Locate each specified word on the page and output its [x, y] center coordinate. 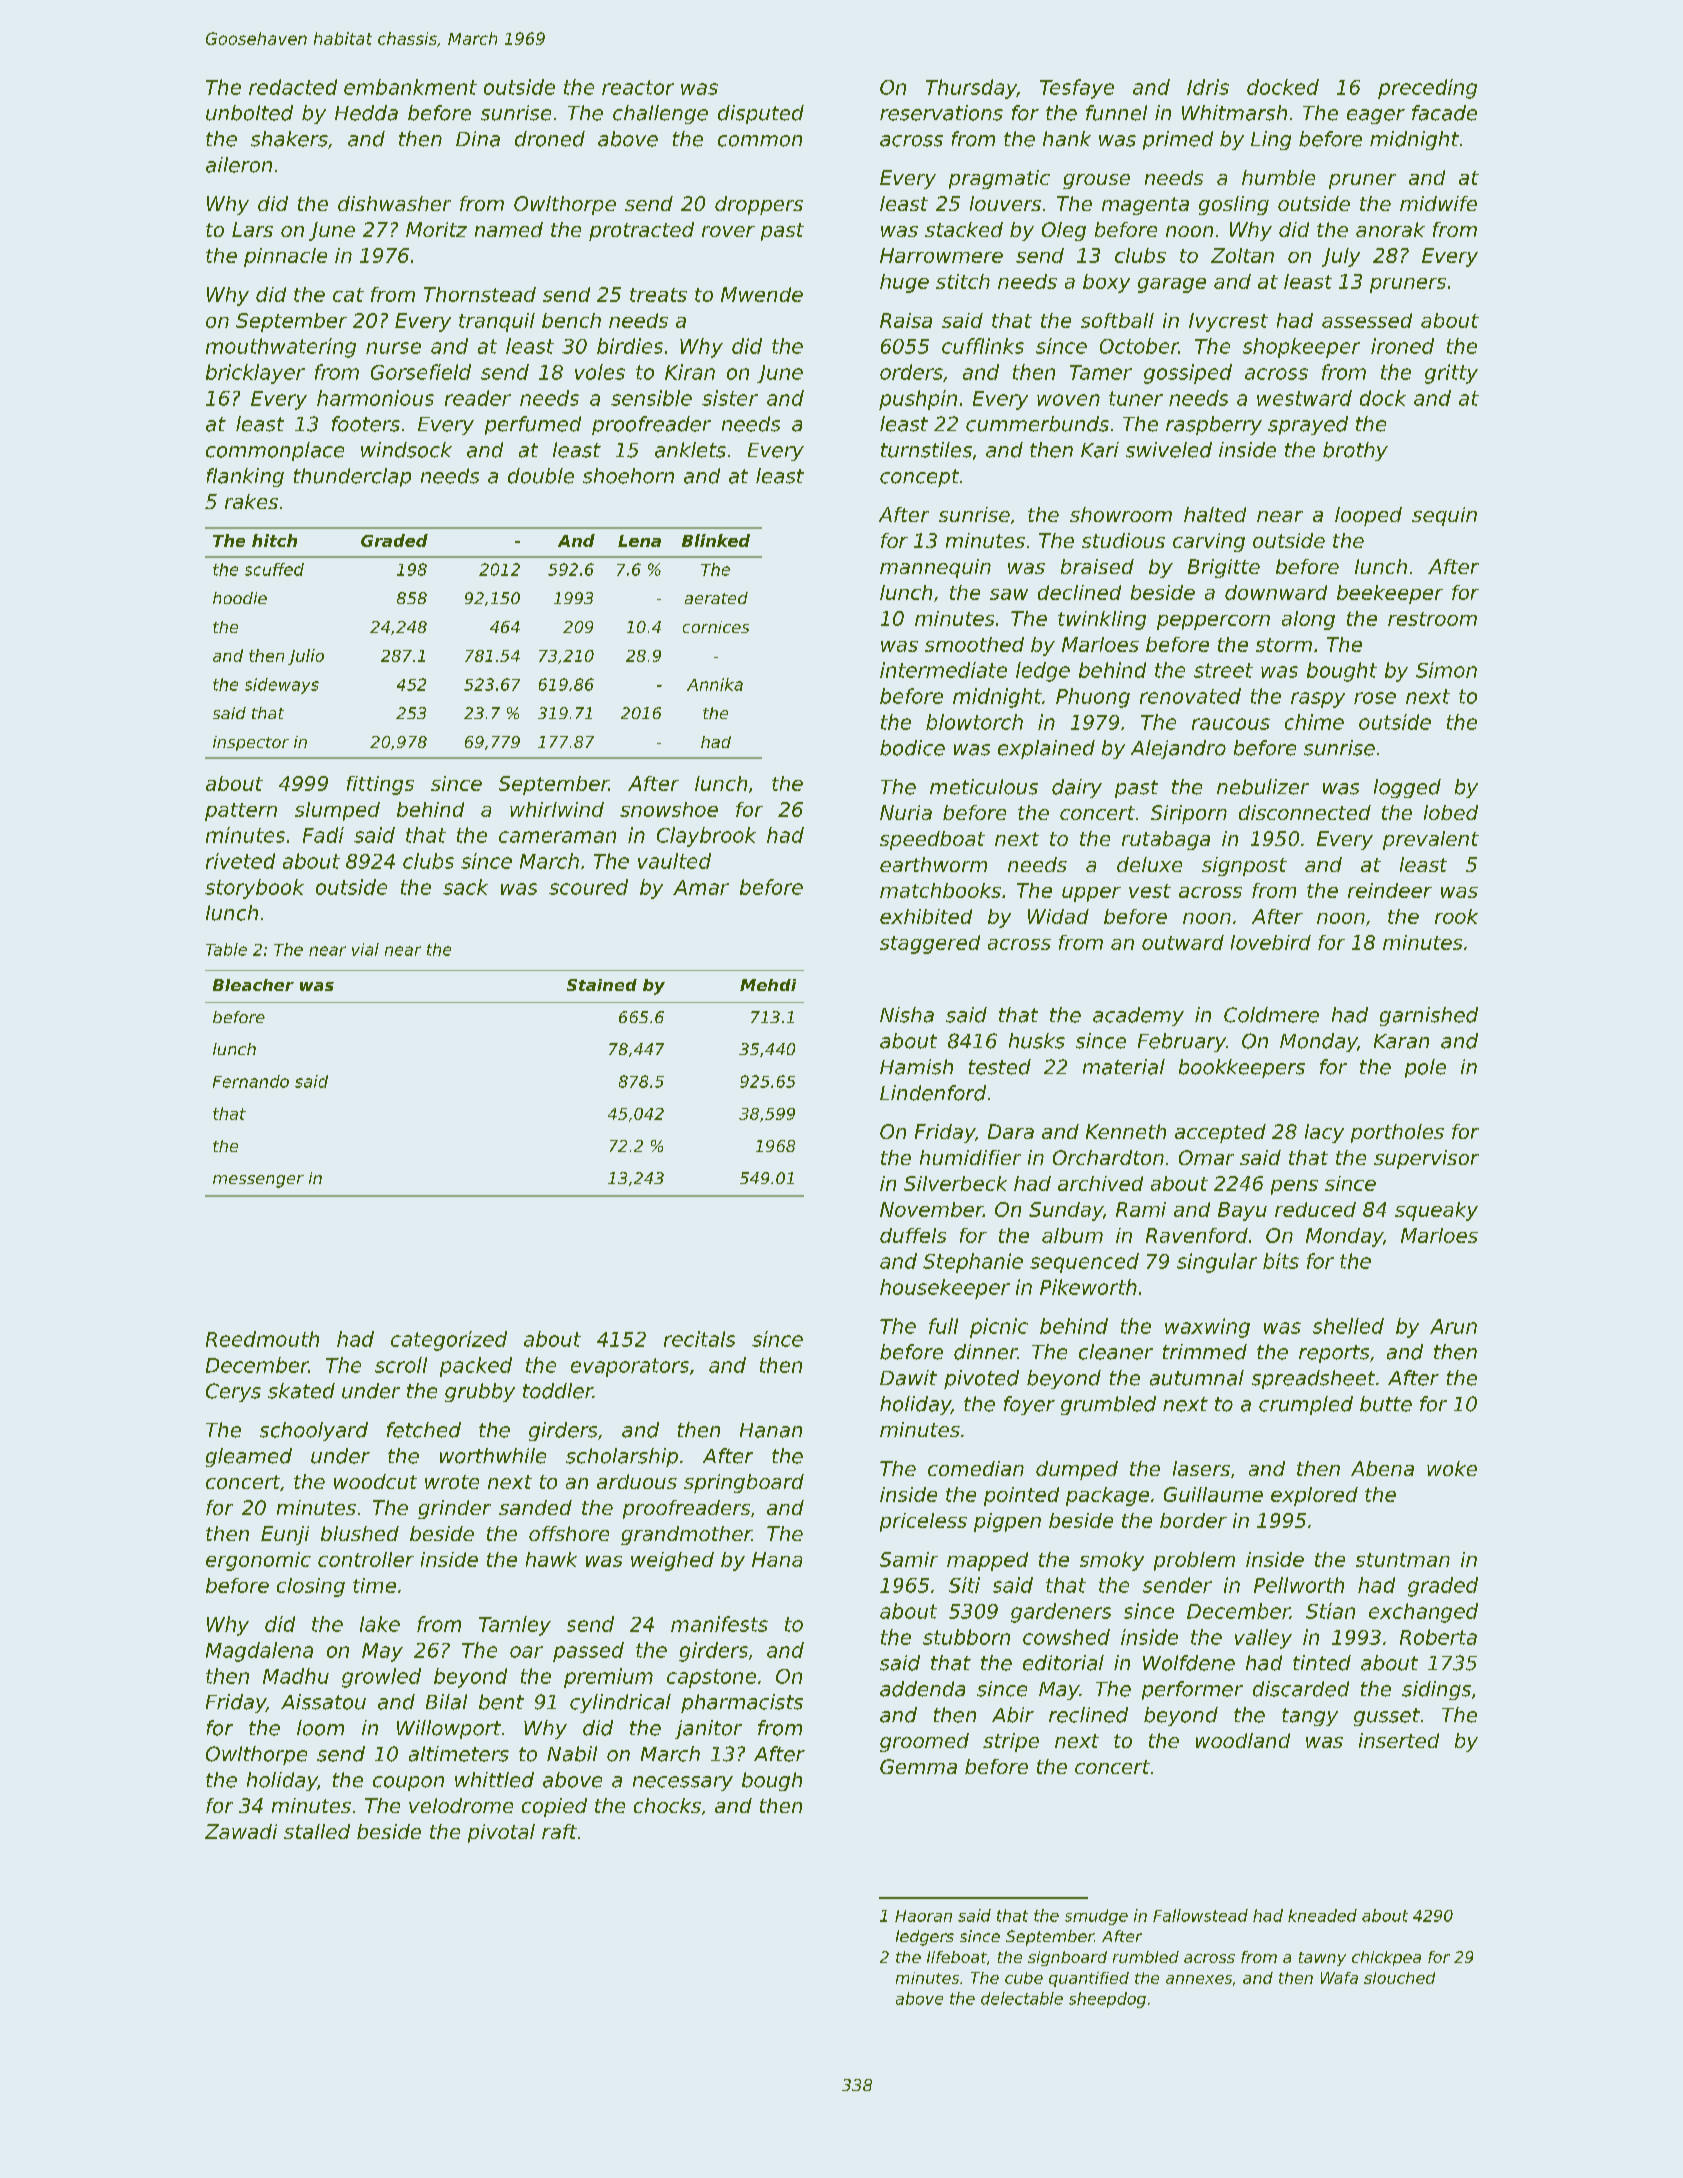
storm [1284, 645]
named [509, 229]
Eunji [285, 1535]
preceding [1427, 89]
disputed [761, 114]
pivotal [501, 1833]
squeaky [1436, 1211]
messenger [258, 1181]
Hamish [916, 1067]
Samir [909, 1559]
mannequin [935, 568]
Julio [306, 657]
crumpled [1306, 1405]
